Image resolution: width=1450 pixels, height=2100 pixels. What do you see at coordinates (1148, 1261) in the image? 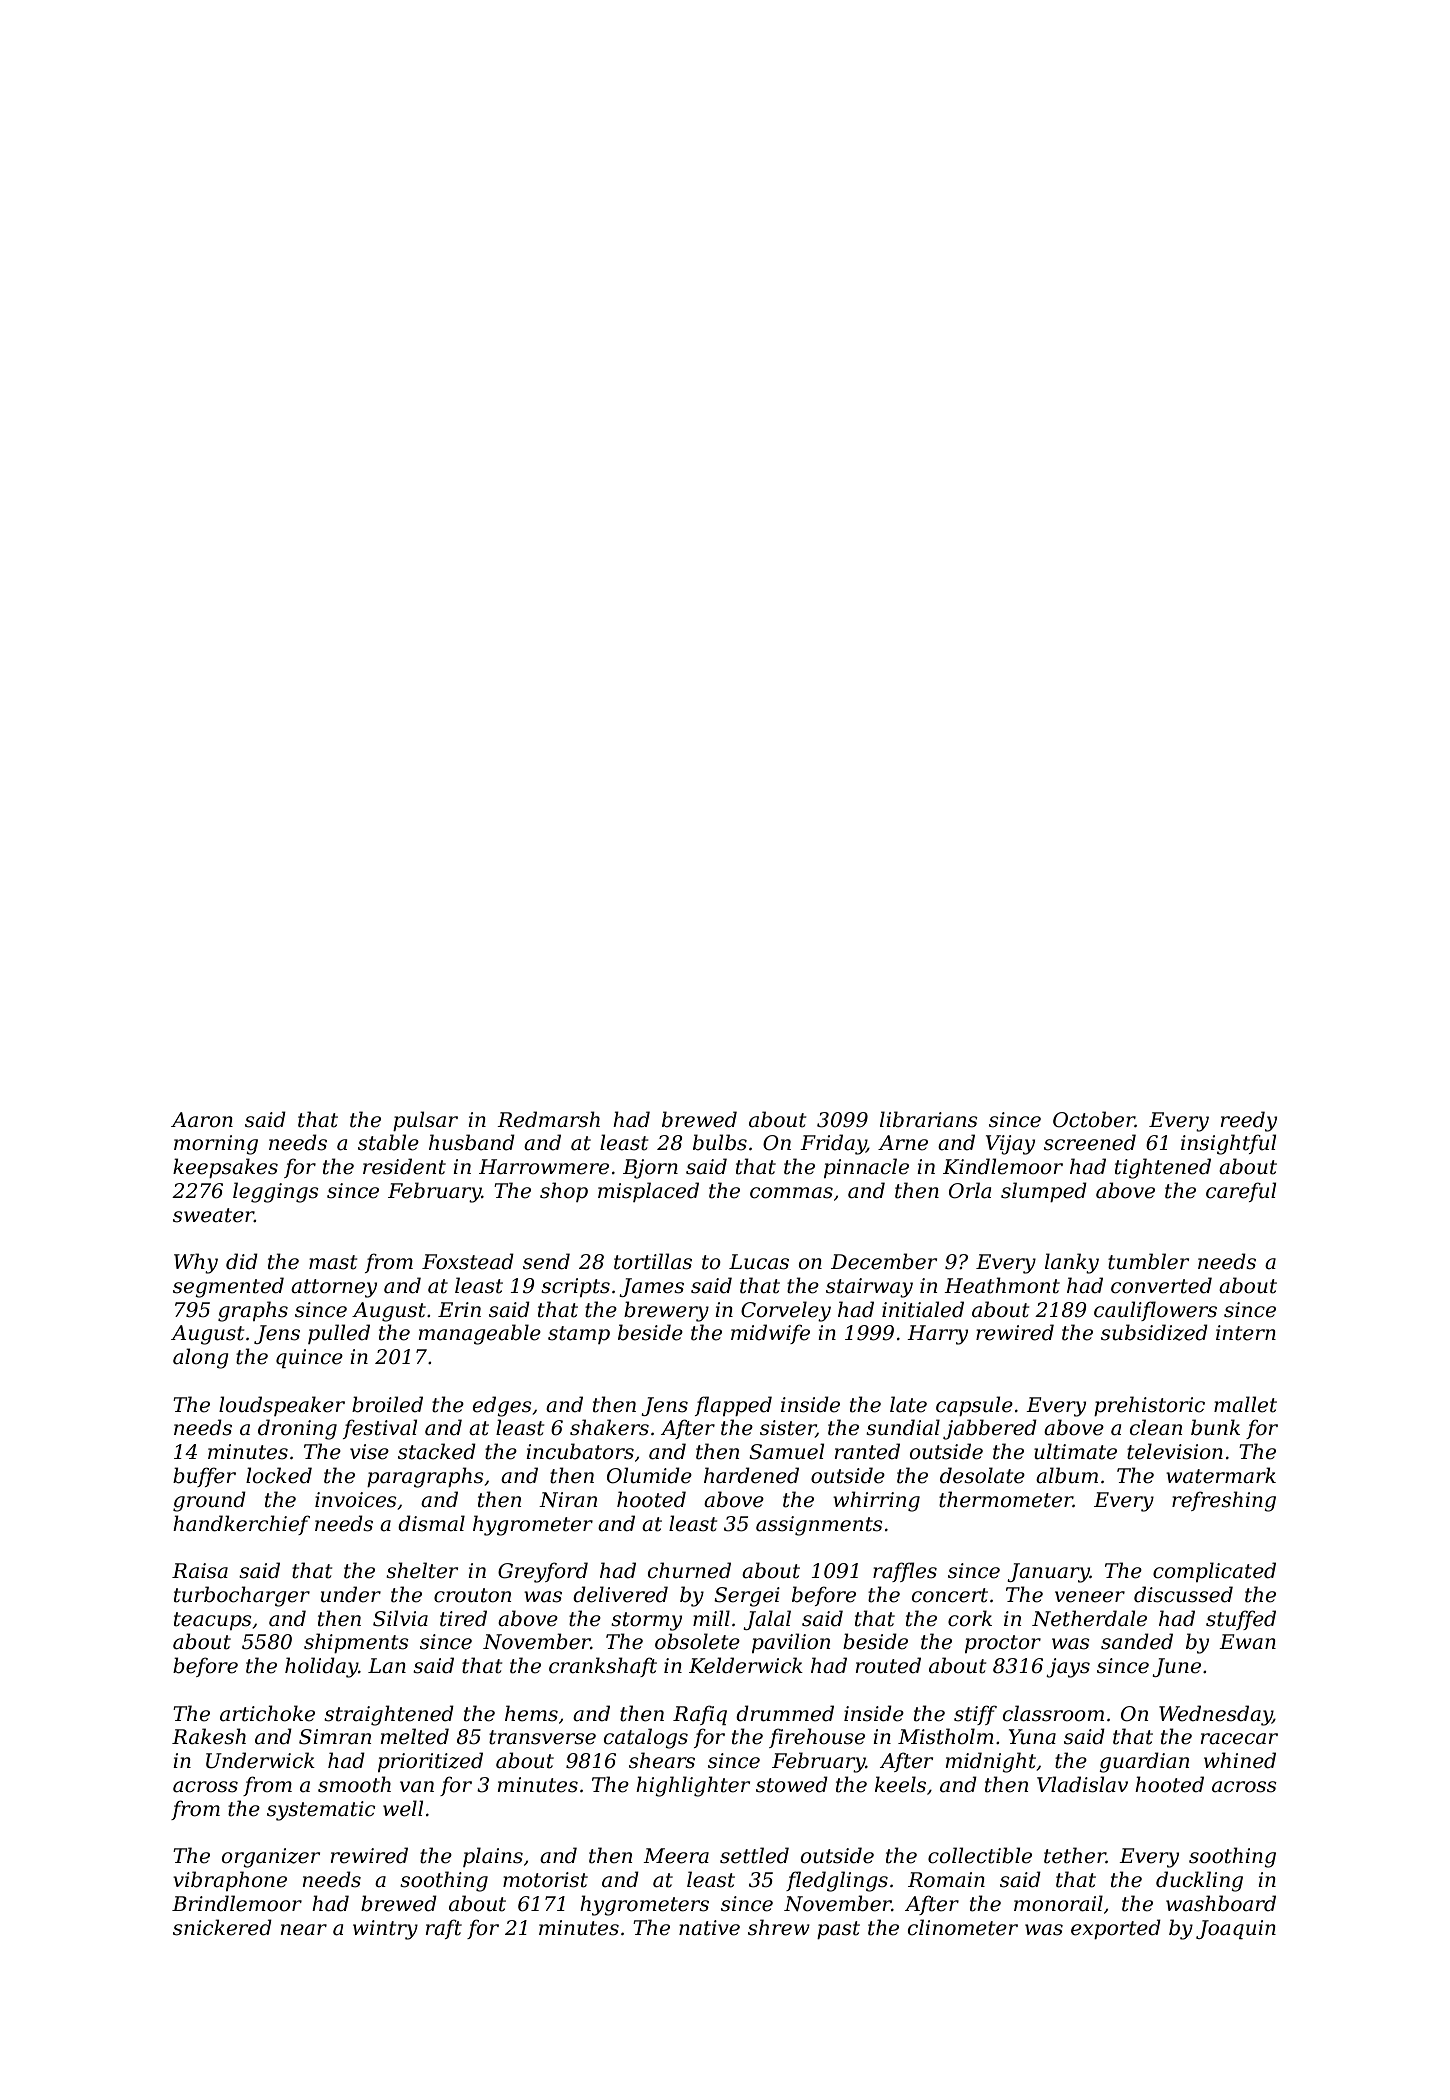
I see `tumbler` at bounding box center [1148, 1261].
